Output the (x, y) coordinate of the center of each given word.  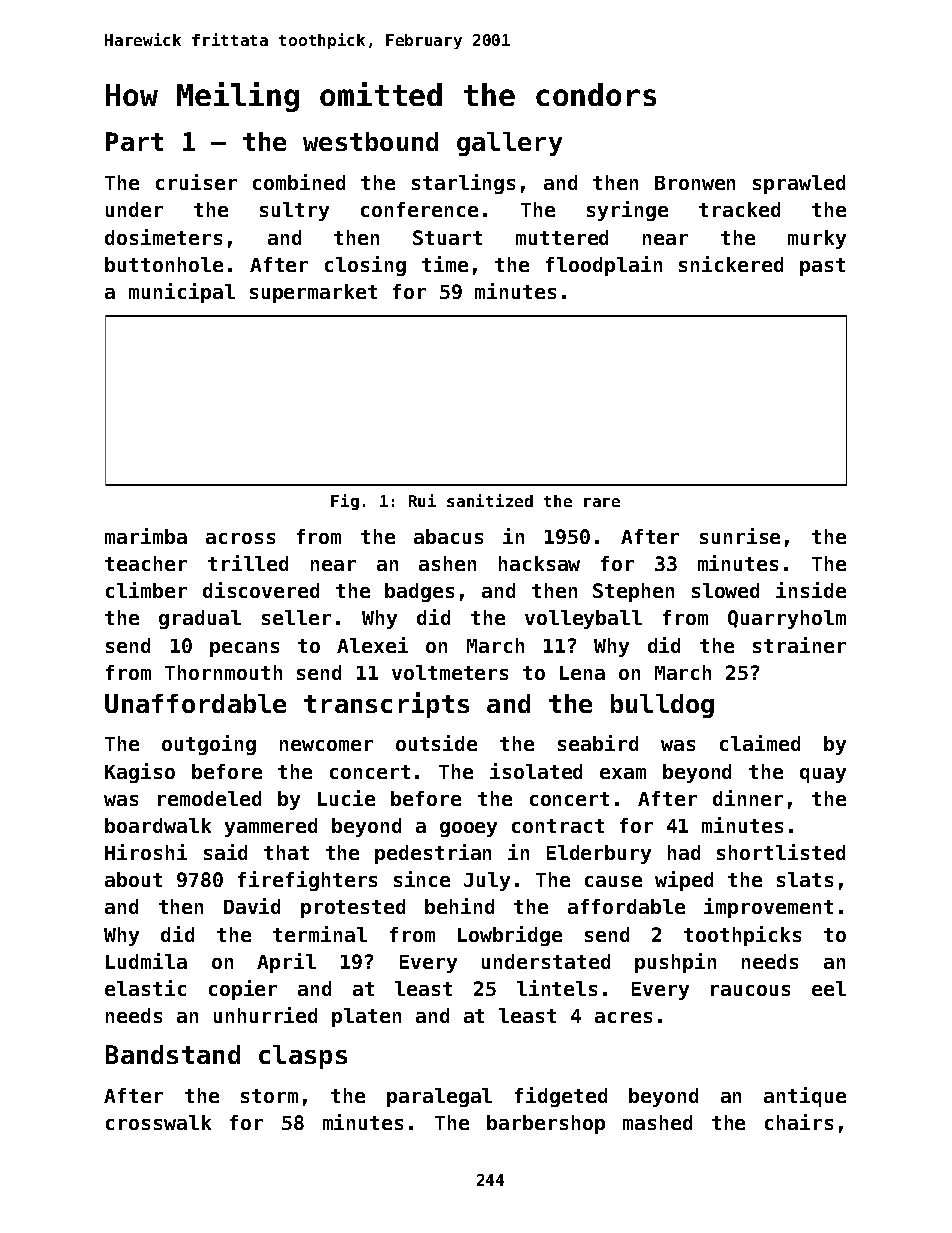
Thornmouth (223, 672)
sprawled (799, 184)
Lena (582, 673)
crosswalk (158, 1122)
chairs (799, 1122)
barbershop (546, 1124)
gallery (509, 144)
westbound (370, 141)
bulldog (662, 706)
